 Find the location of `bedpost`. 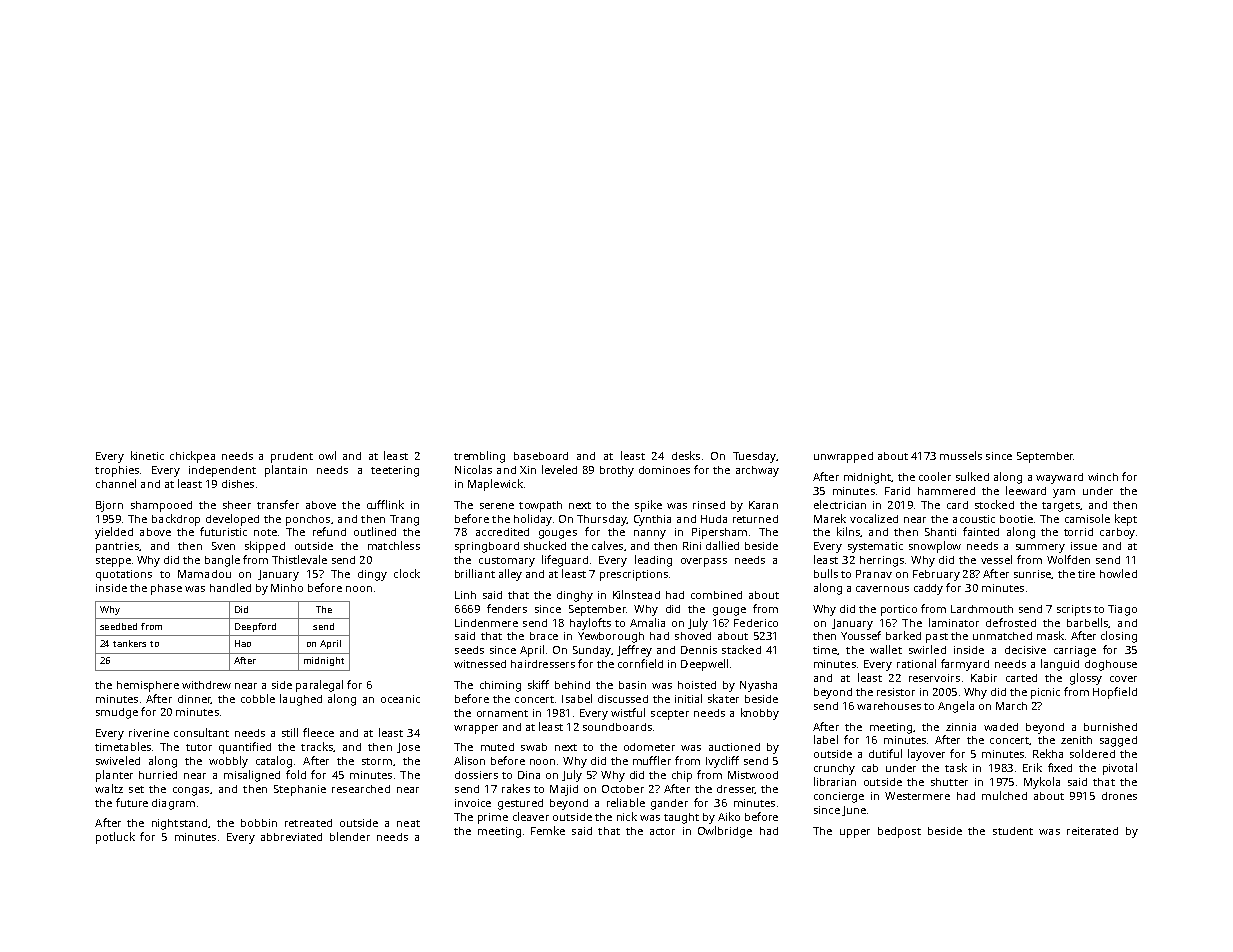

bedpost is located at coordinates (899, 832).
